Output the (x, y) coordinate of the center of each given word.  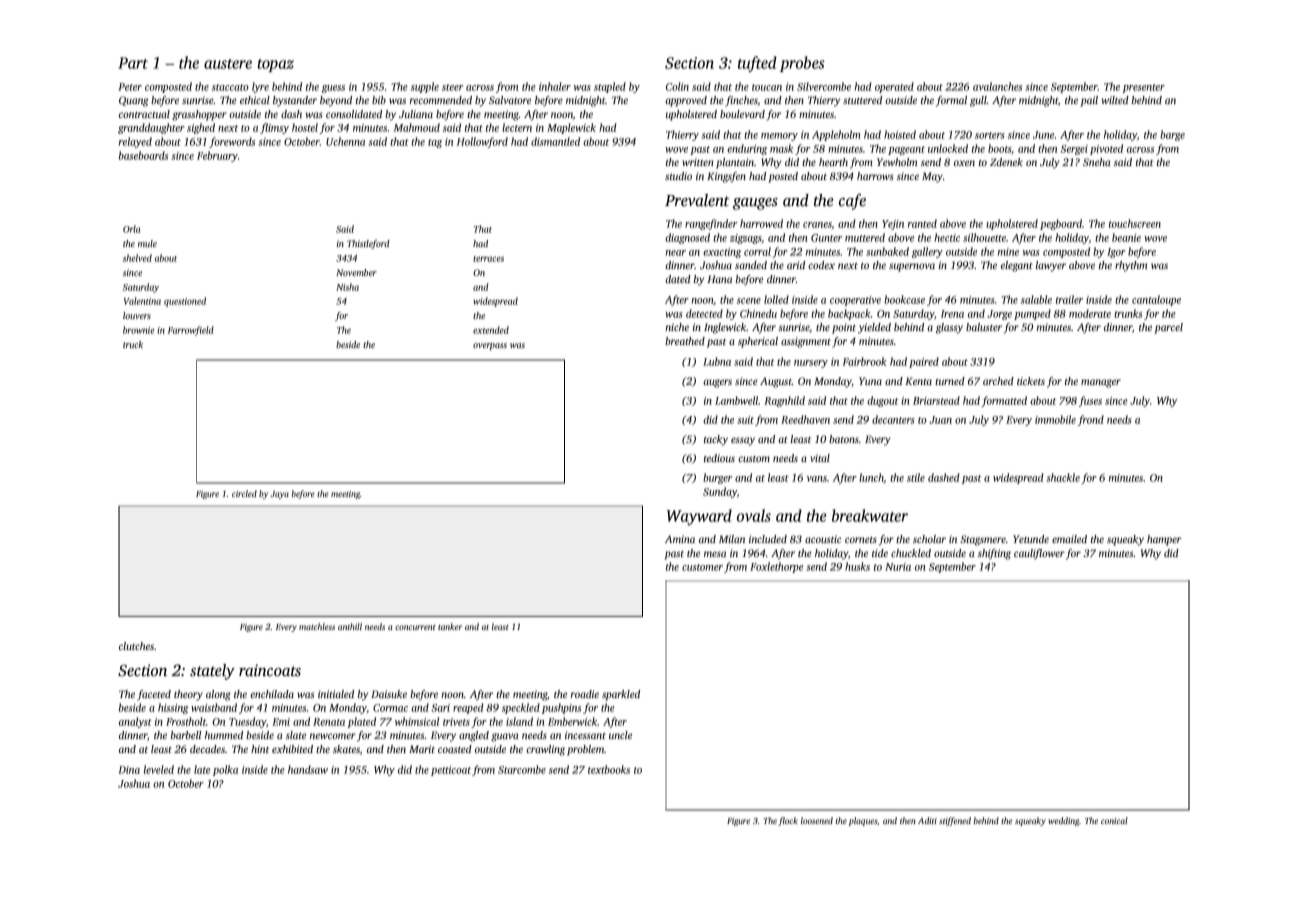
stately (212, 672)
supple (425, 87)
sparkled (621, 695)
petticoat (451, 771)
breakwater (870, 515)
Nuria (898, 567)
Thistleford (368, 244)
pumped (1032, 314)
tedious (719, 458)
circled (244, 493)
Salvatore (510, 100)
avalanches (997, 86)
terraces (488, 259)
